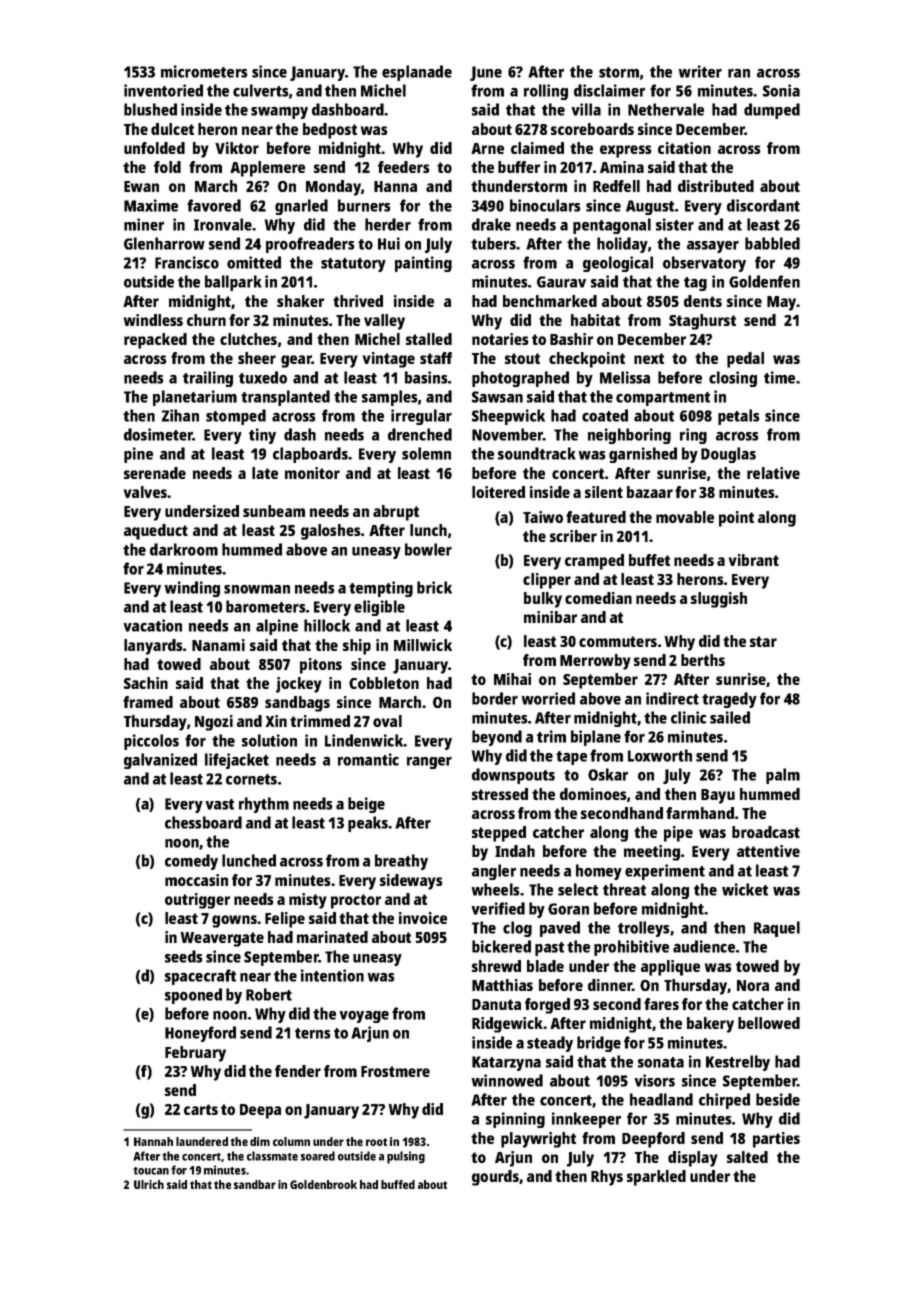 The width and height of the screenshot is (924, 1308). I want to click on Matthias, so click(502, 985).
